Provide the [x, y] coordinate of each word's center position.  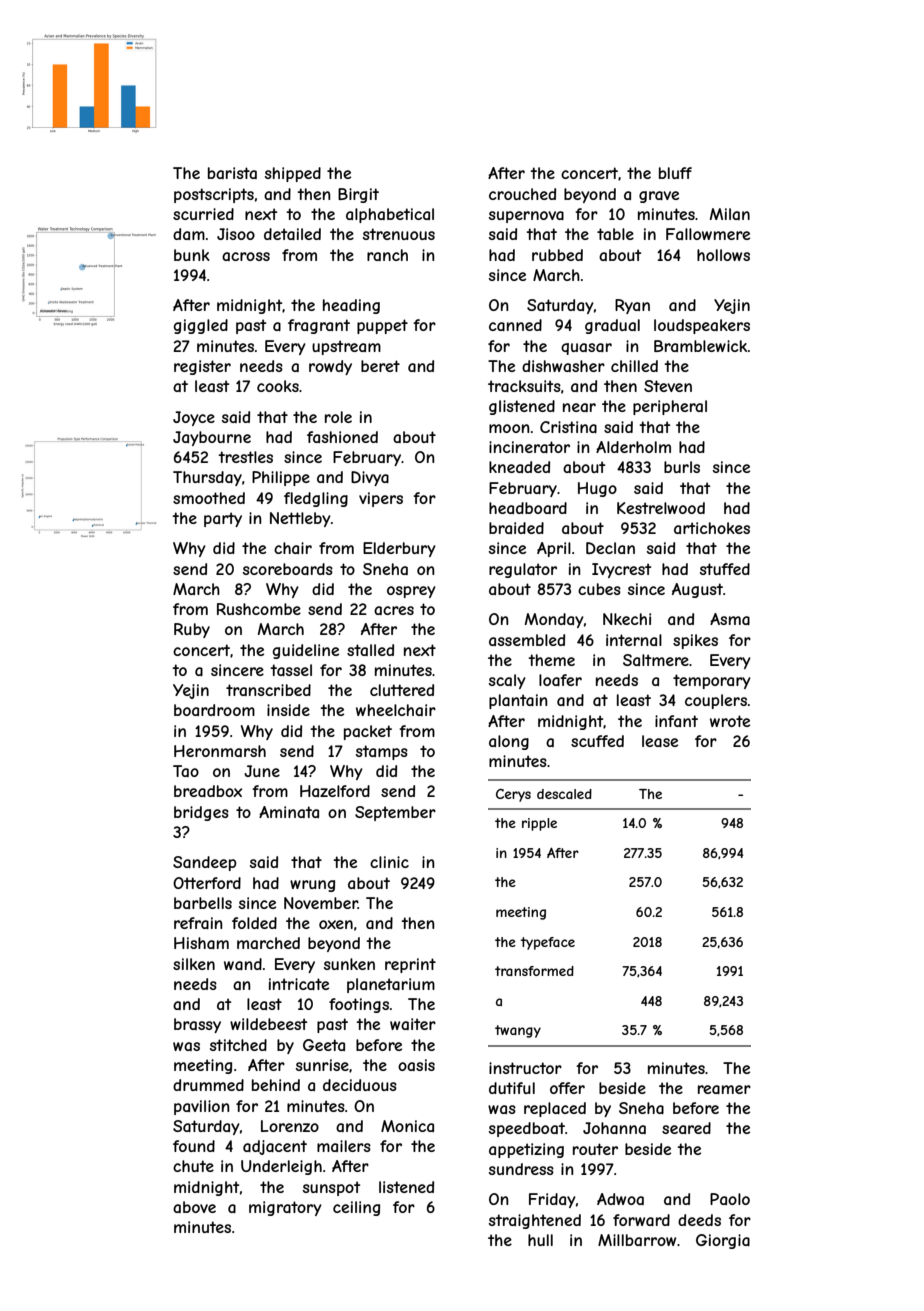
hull [540, 1240]
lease [660, 741]
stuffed [725, 569]
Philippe [281, 478]
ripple [539, 824]
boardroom [214, 710]
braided [516, 528]
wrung [312, 886]
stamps [382, 752]
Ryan [632, 306]
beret [380, 366]
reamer [724, 1089]
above [194, 1207]
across [246, 256]
